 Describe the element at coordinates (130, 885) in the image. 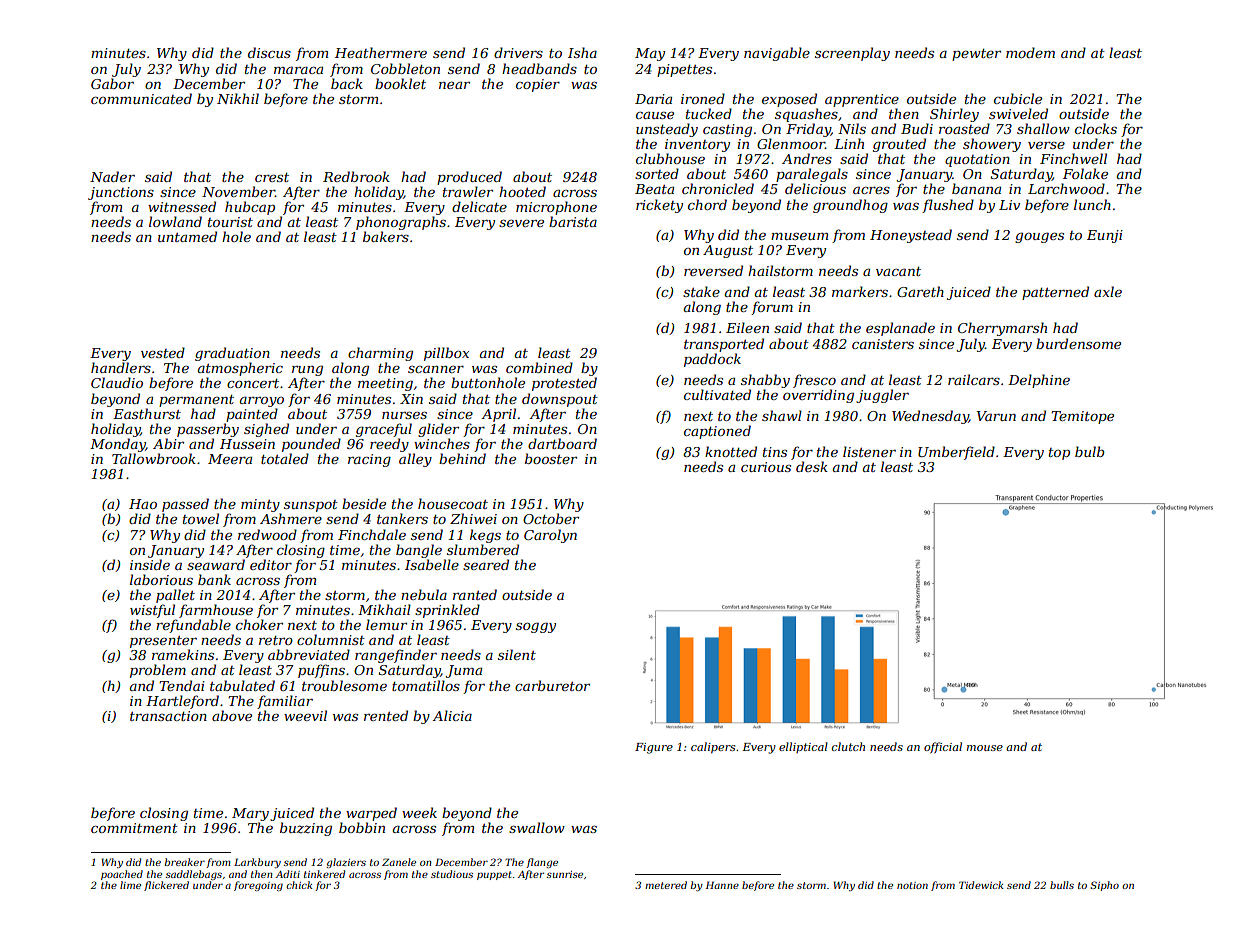

I see `lime` at that location.
